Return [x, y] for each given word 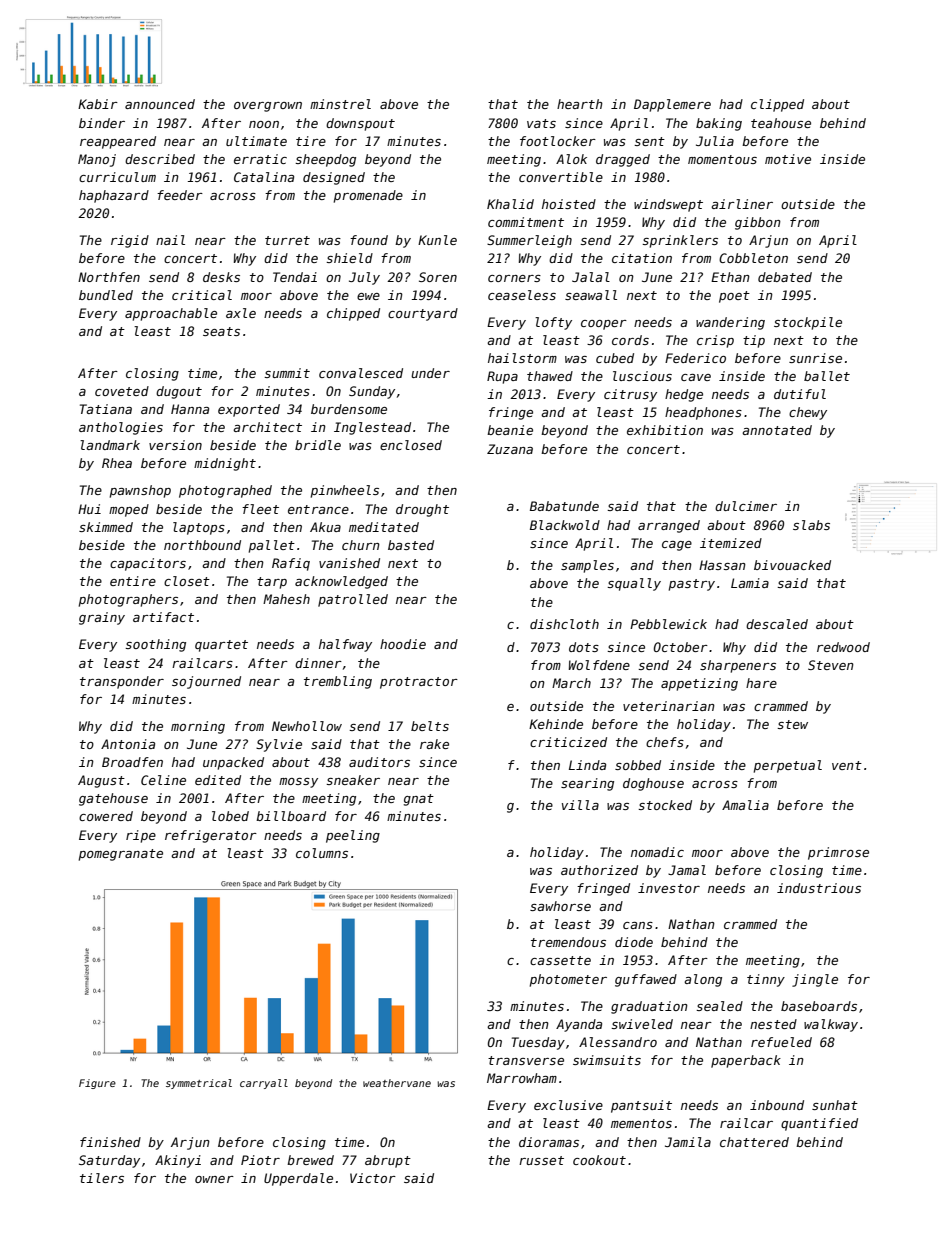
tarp [272, 583]
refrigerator [211, 836]
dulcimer [746, 506]
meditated [384, 527]
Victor [373, 1178]
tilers [102, 1178]
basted [411, 545]
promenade [368, 196]
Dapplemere [672, 105]
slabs [811, 525]
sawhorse [560, 906]
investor [669, 888]
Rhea [117, 463]
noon [264, 124]
